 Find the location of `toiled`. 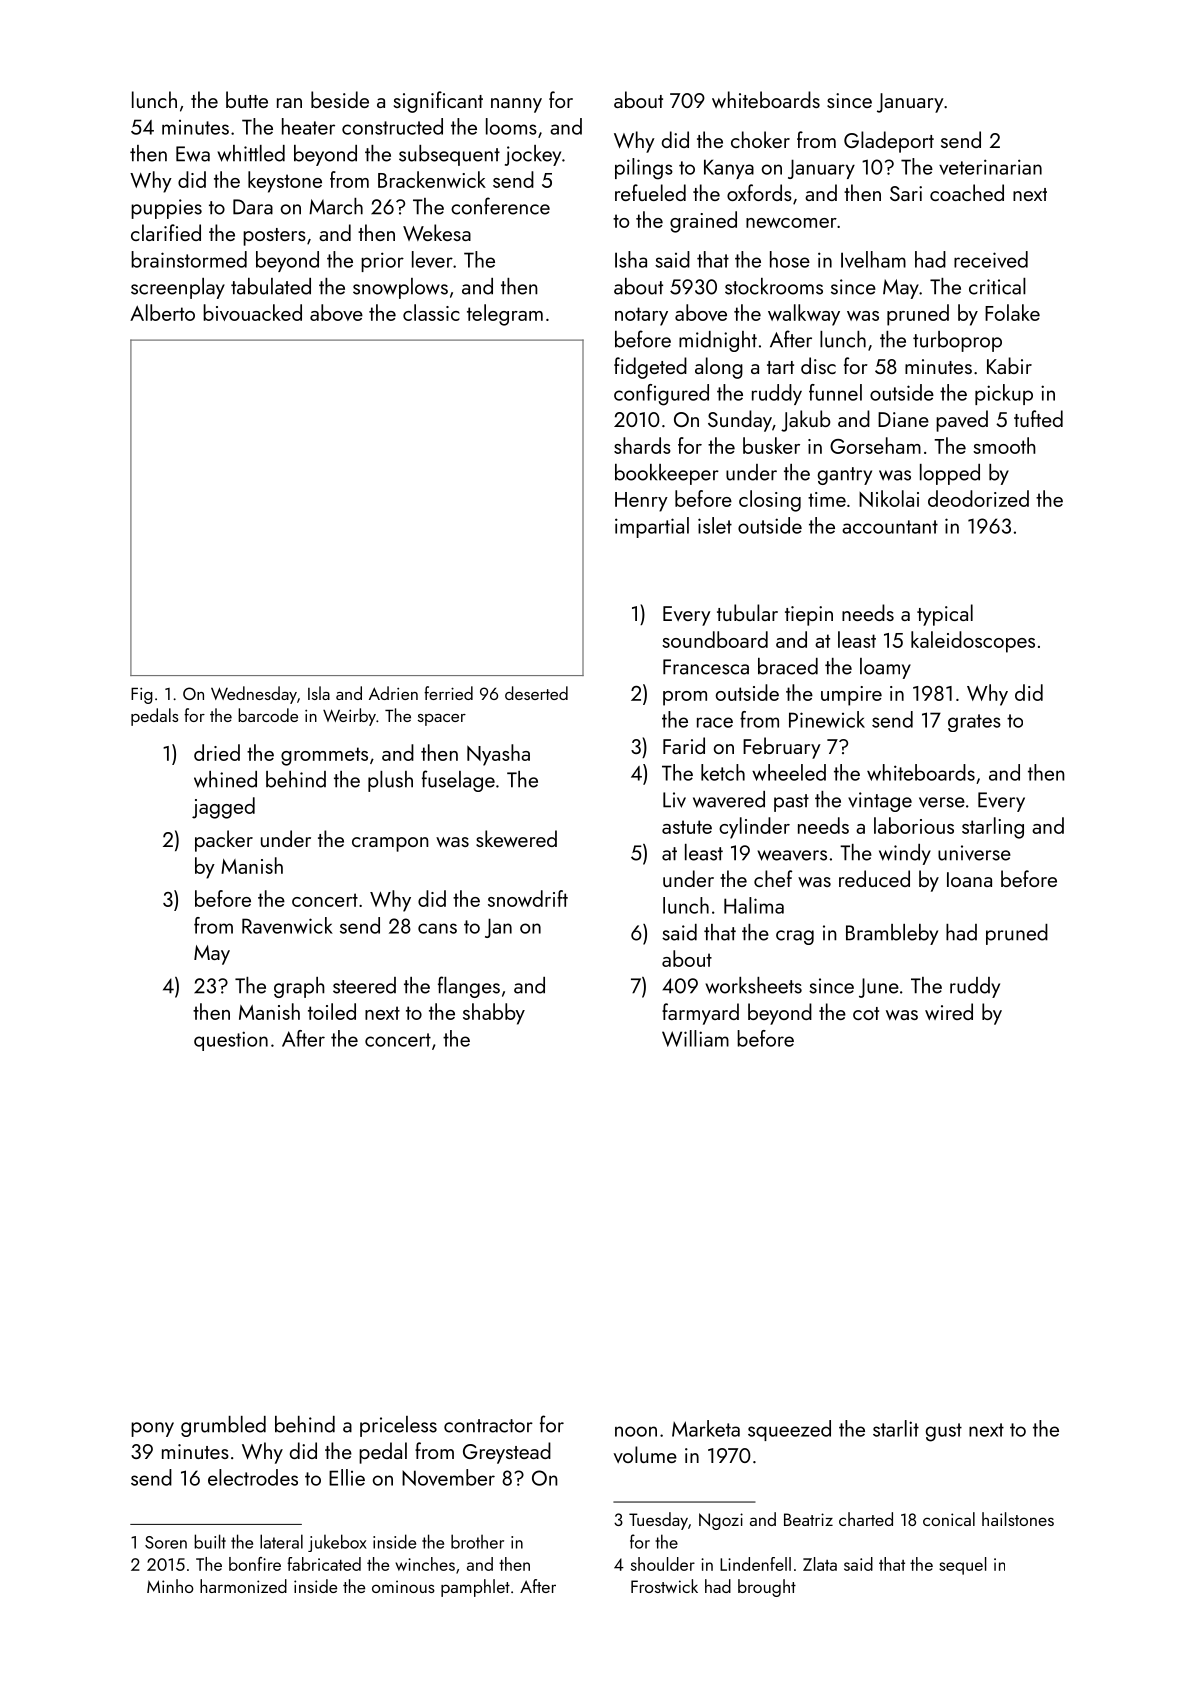

toiled is located at coordinates (332, 1011).
